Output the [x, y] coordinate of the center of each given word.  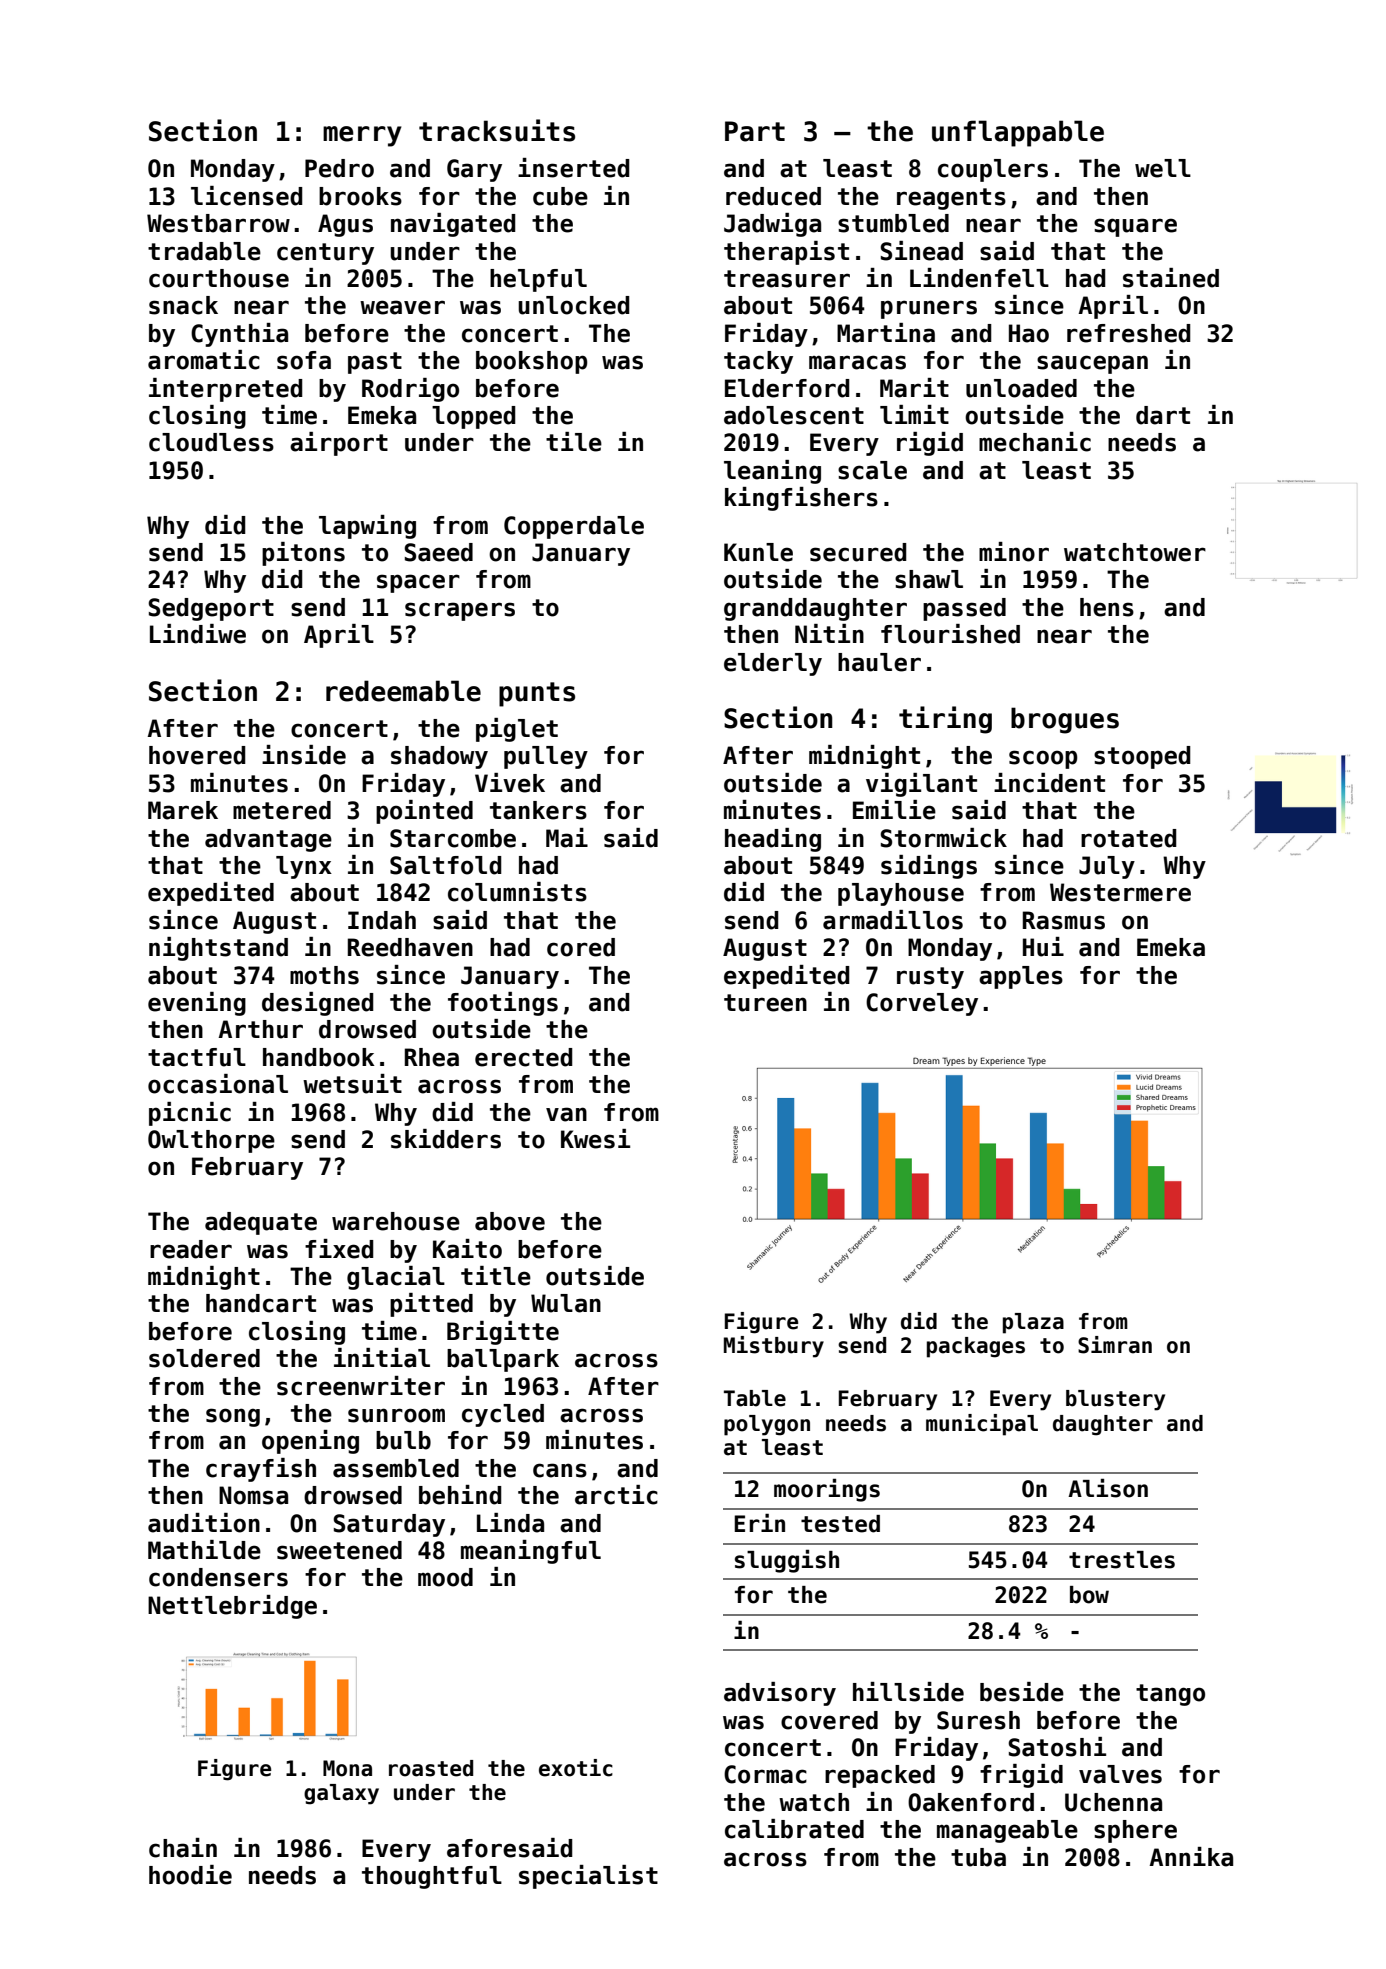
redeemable [403, 691]
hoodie [190, 1875]
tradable [204, 251]
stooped [1142, 757]
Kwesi [595, 1139]
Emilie [894, 810]
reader [191, 1249]
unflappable [1018, 133]
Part [755, 131]
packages [976, 1347]
